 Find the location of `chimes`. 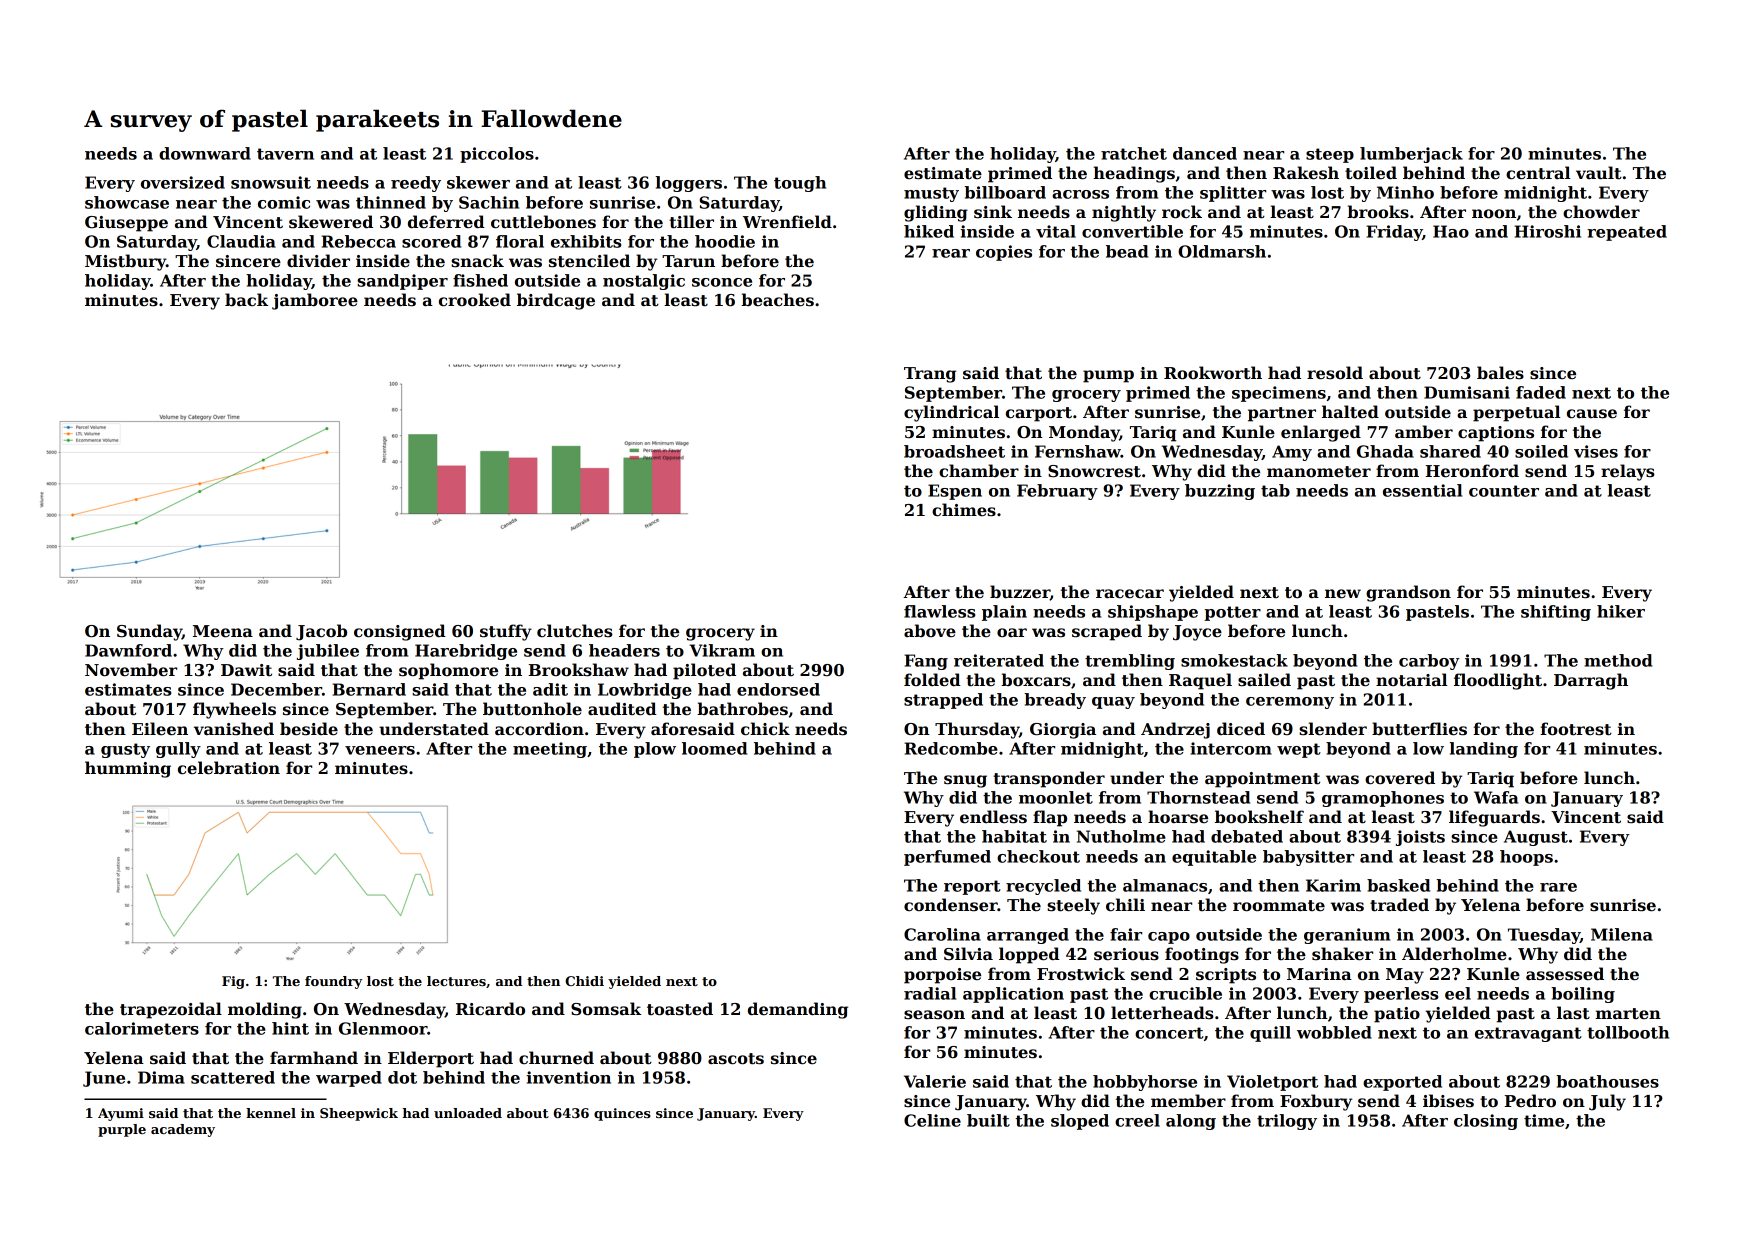

chimes is located at coordinates (964, 510).
